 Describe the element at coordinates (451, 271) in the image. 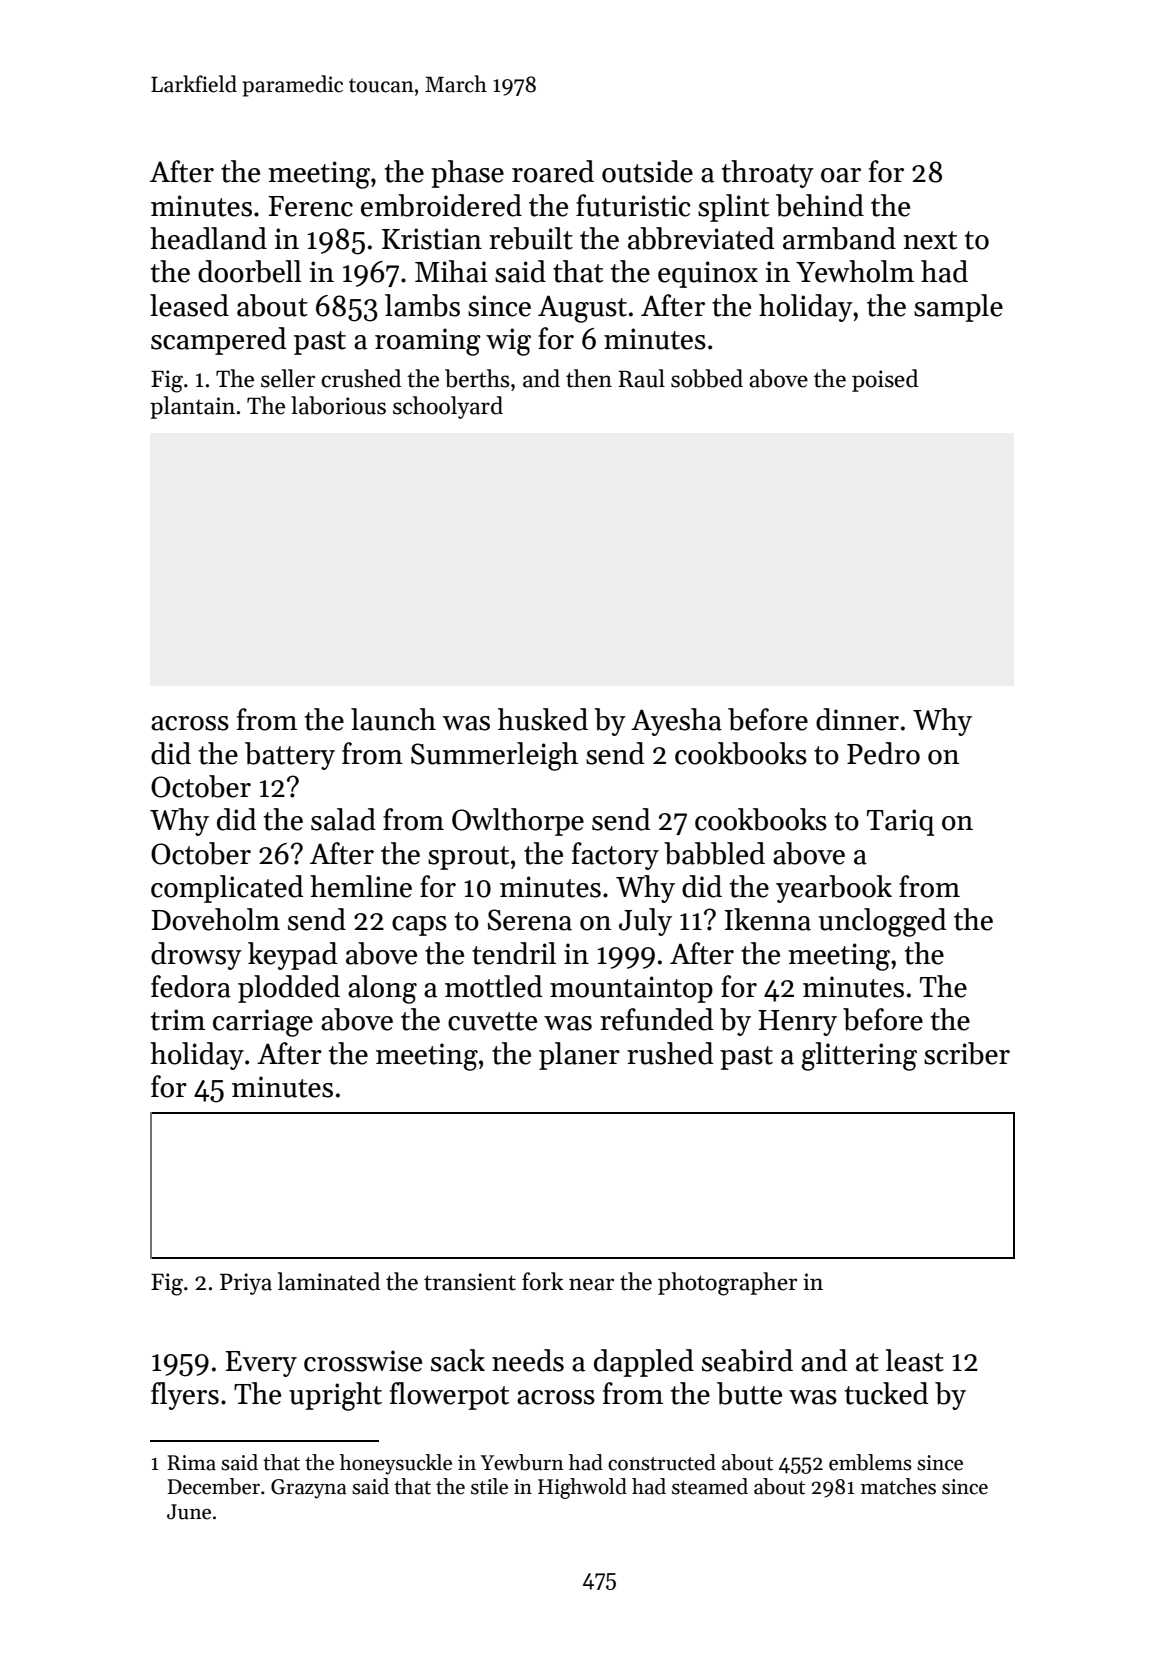

I see `Mihai` at that location.
